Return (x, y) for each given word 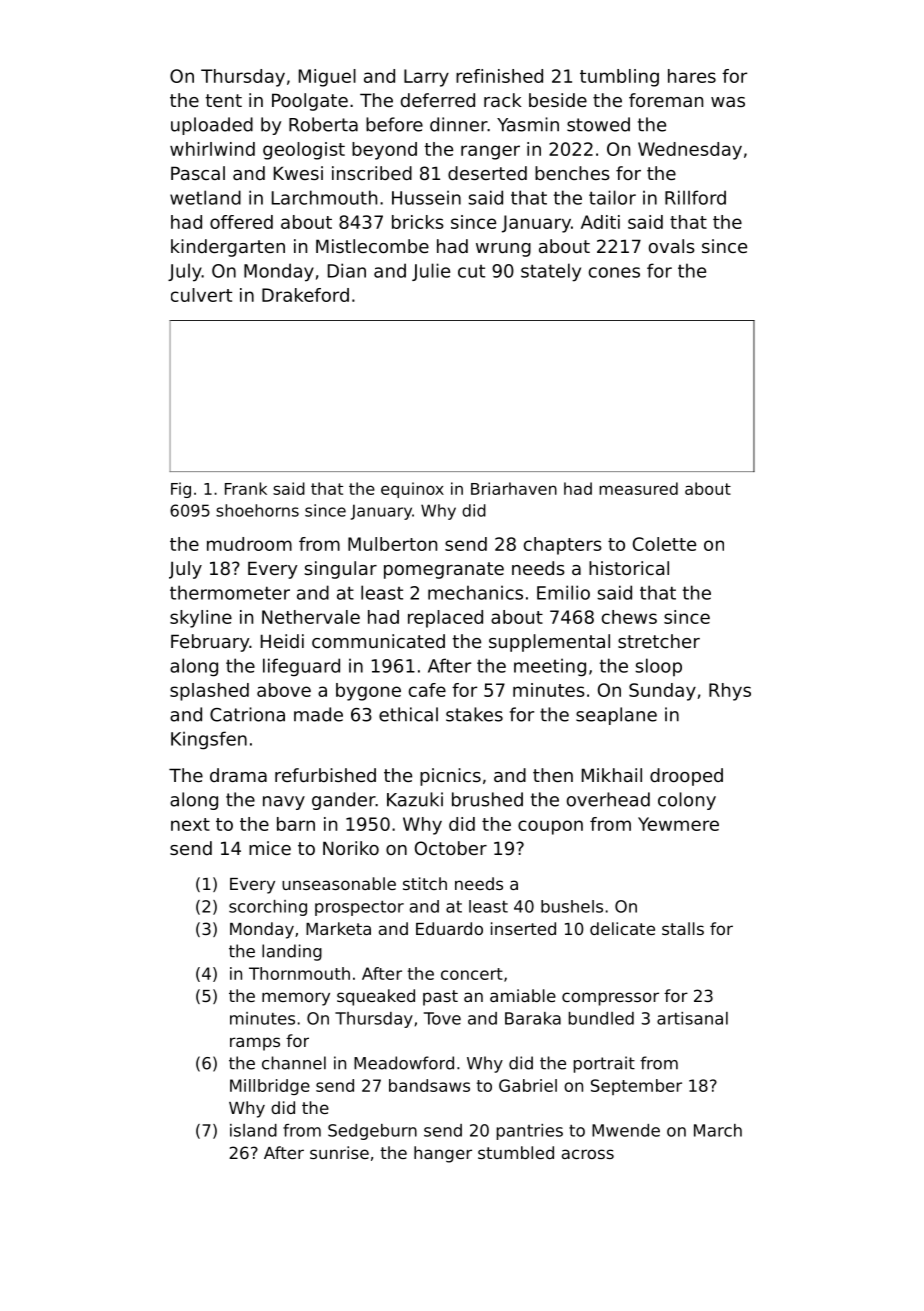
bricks (418, 222)
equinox (412, 490)
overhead (608, 799)
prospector (359, 908)
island (253, 1130)
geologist (304, 151)
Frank (246, 488)
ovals (672, 246)
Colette (664, 544)
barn (296, 824)
